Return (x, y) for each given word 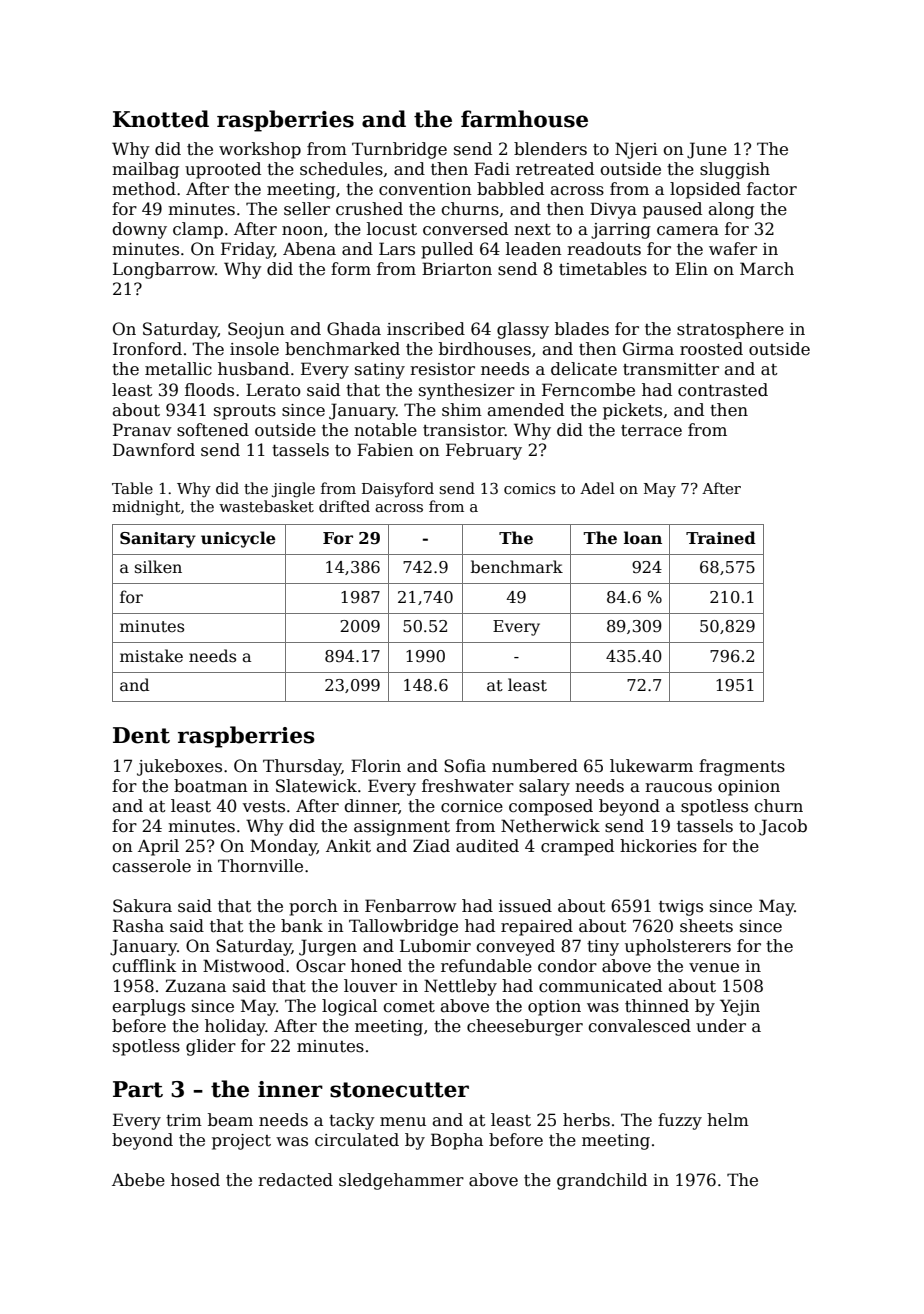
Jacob (783, 827)
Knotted (161, 119)
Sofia (465, 766)
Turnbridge (399, 150)
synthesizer (467, 391)
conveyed (515, 947)
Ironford (147, 349)
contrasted (723, 390)
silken (158, 567)
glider (211, 1047)
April (158, 847)
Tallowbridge (403, 927)
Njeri (636, 150)
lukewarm (651, 766)
